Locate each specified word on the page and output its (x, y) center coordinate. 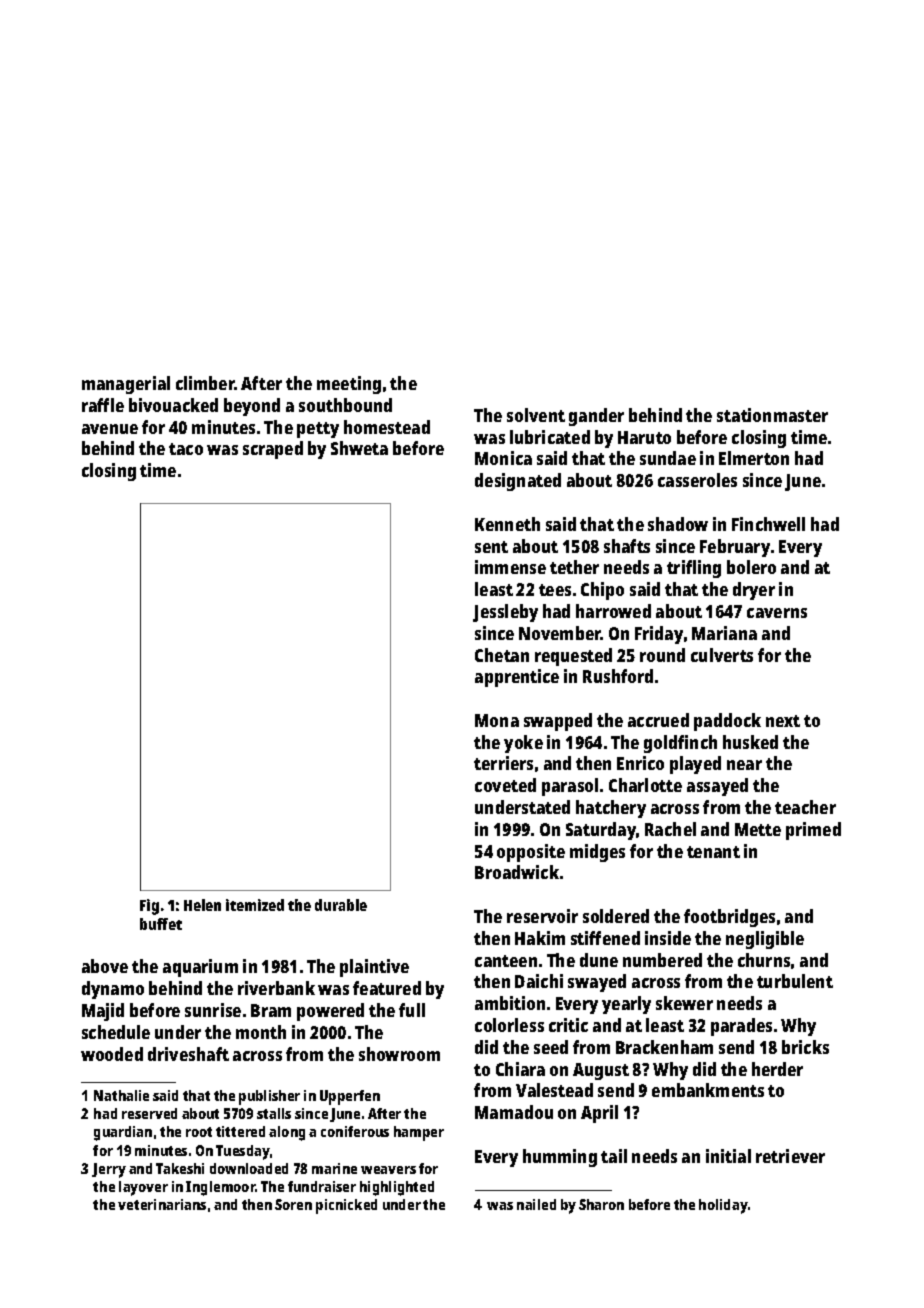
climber (205, 383)
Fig (149, 907)
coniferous (355, 1131)
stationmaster (772, 415)
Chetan (502, 655)
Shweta (359, 448)
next (783, 721)
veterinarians (162, 1204)
